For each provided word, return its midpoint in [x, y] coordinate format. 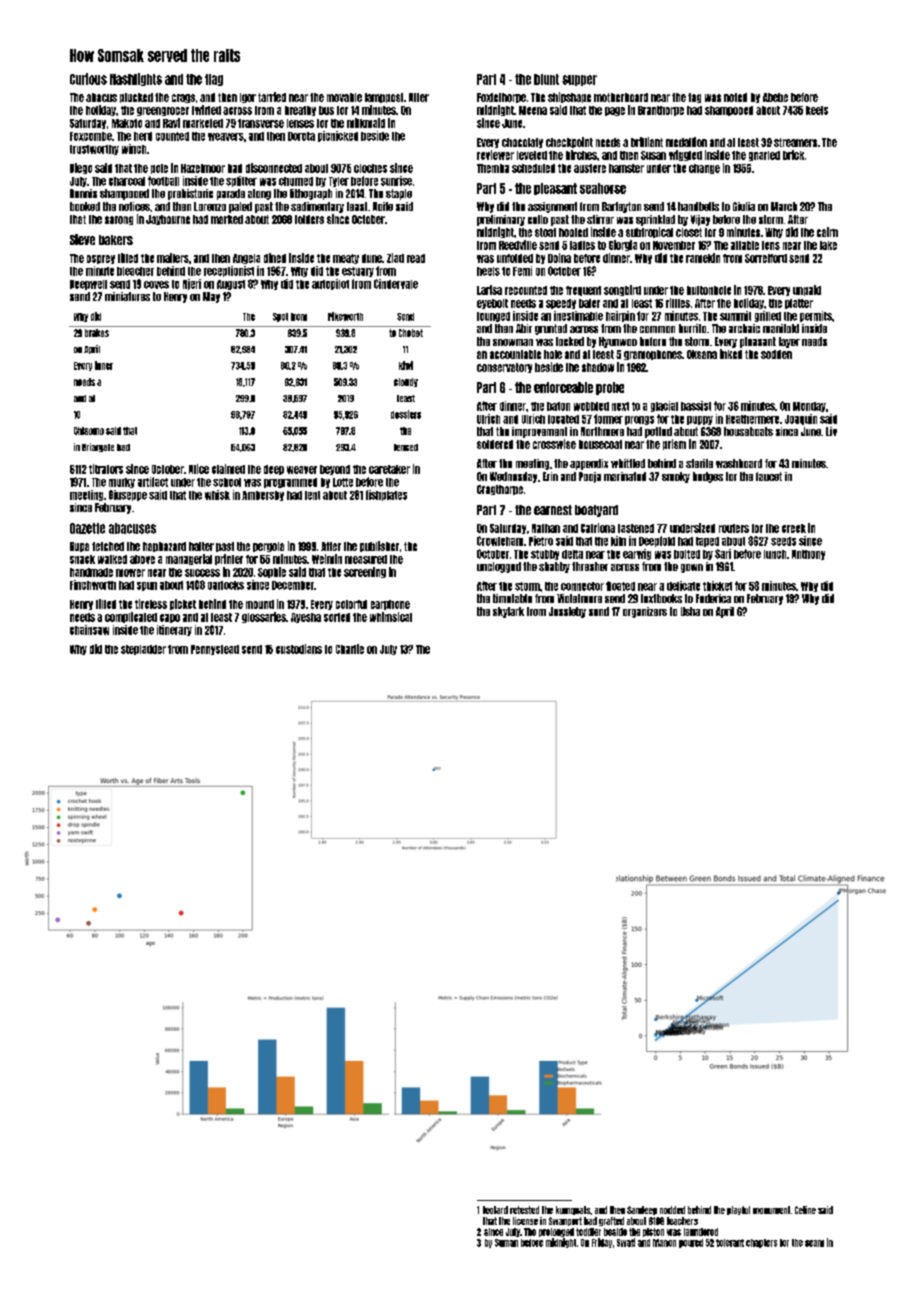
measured [366, 559]
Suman [506, 1243]
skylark [508, 612]
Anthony [808, 555]
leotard [495, 1210]
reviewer [495, 155]
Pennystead [215, 650]
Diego [81, 168]
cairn [827, 232]
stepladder [143, 650]
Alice [199, 469]
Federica [713, 598]
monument [771, 1210]
